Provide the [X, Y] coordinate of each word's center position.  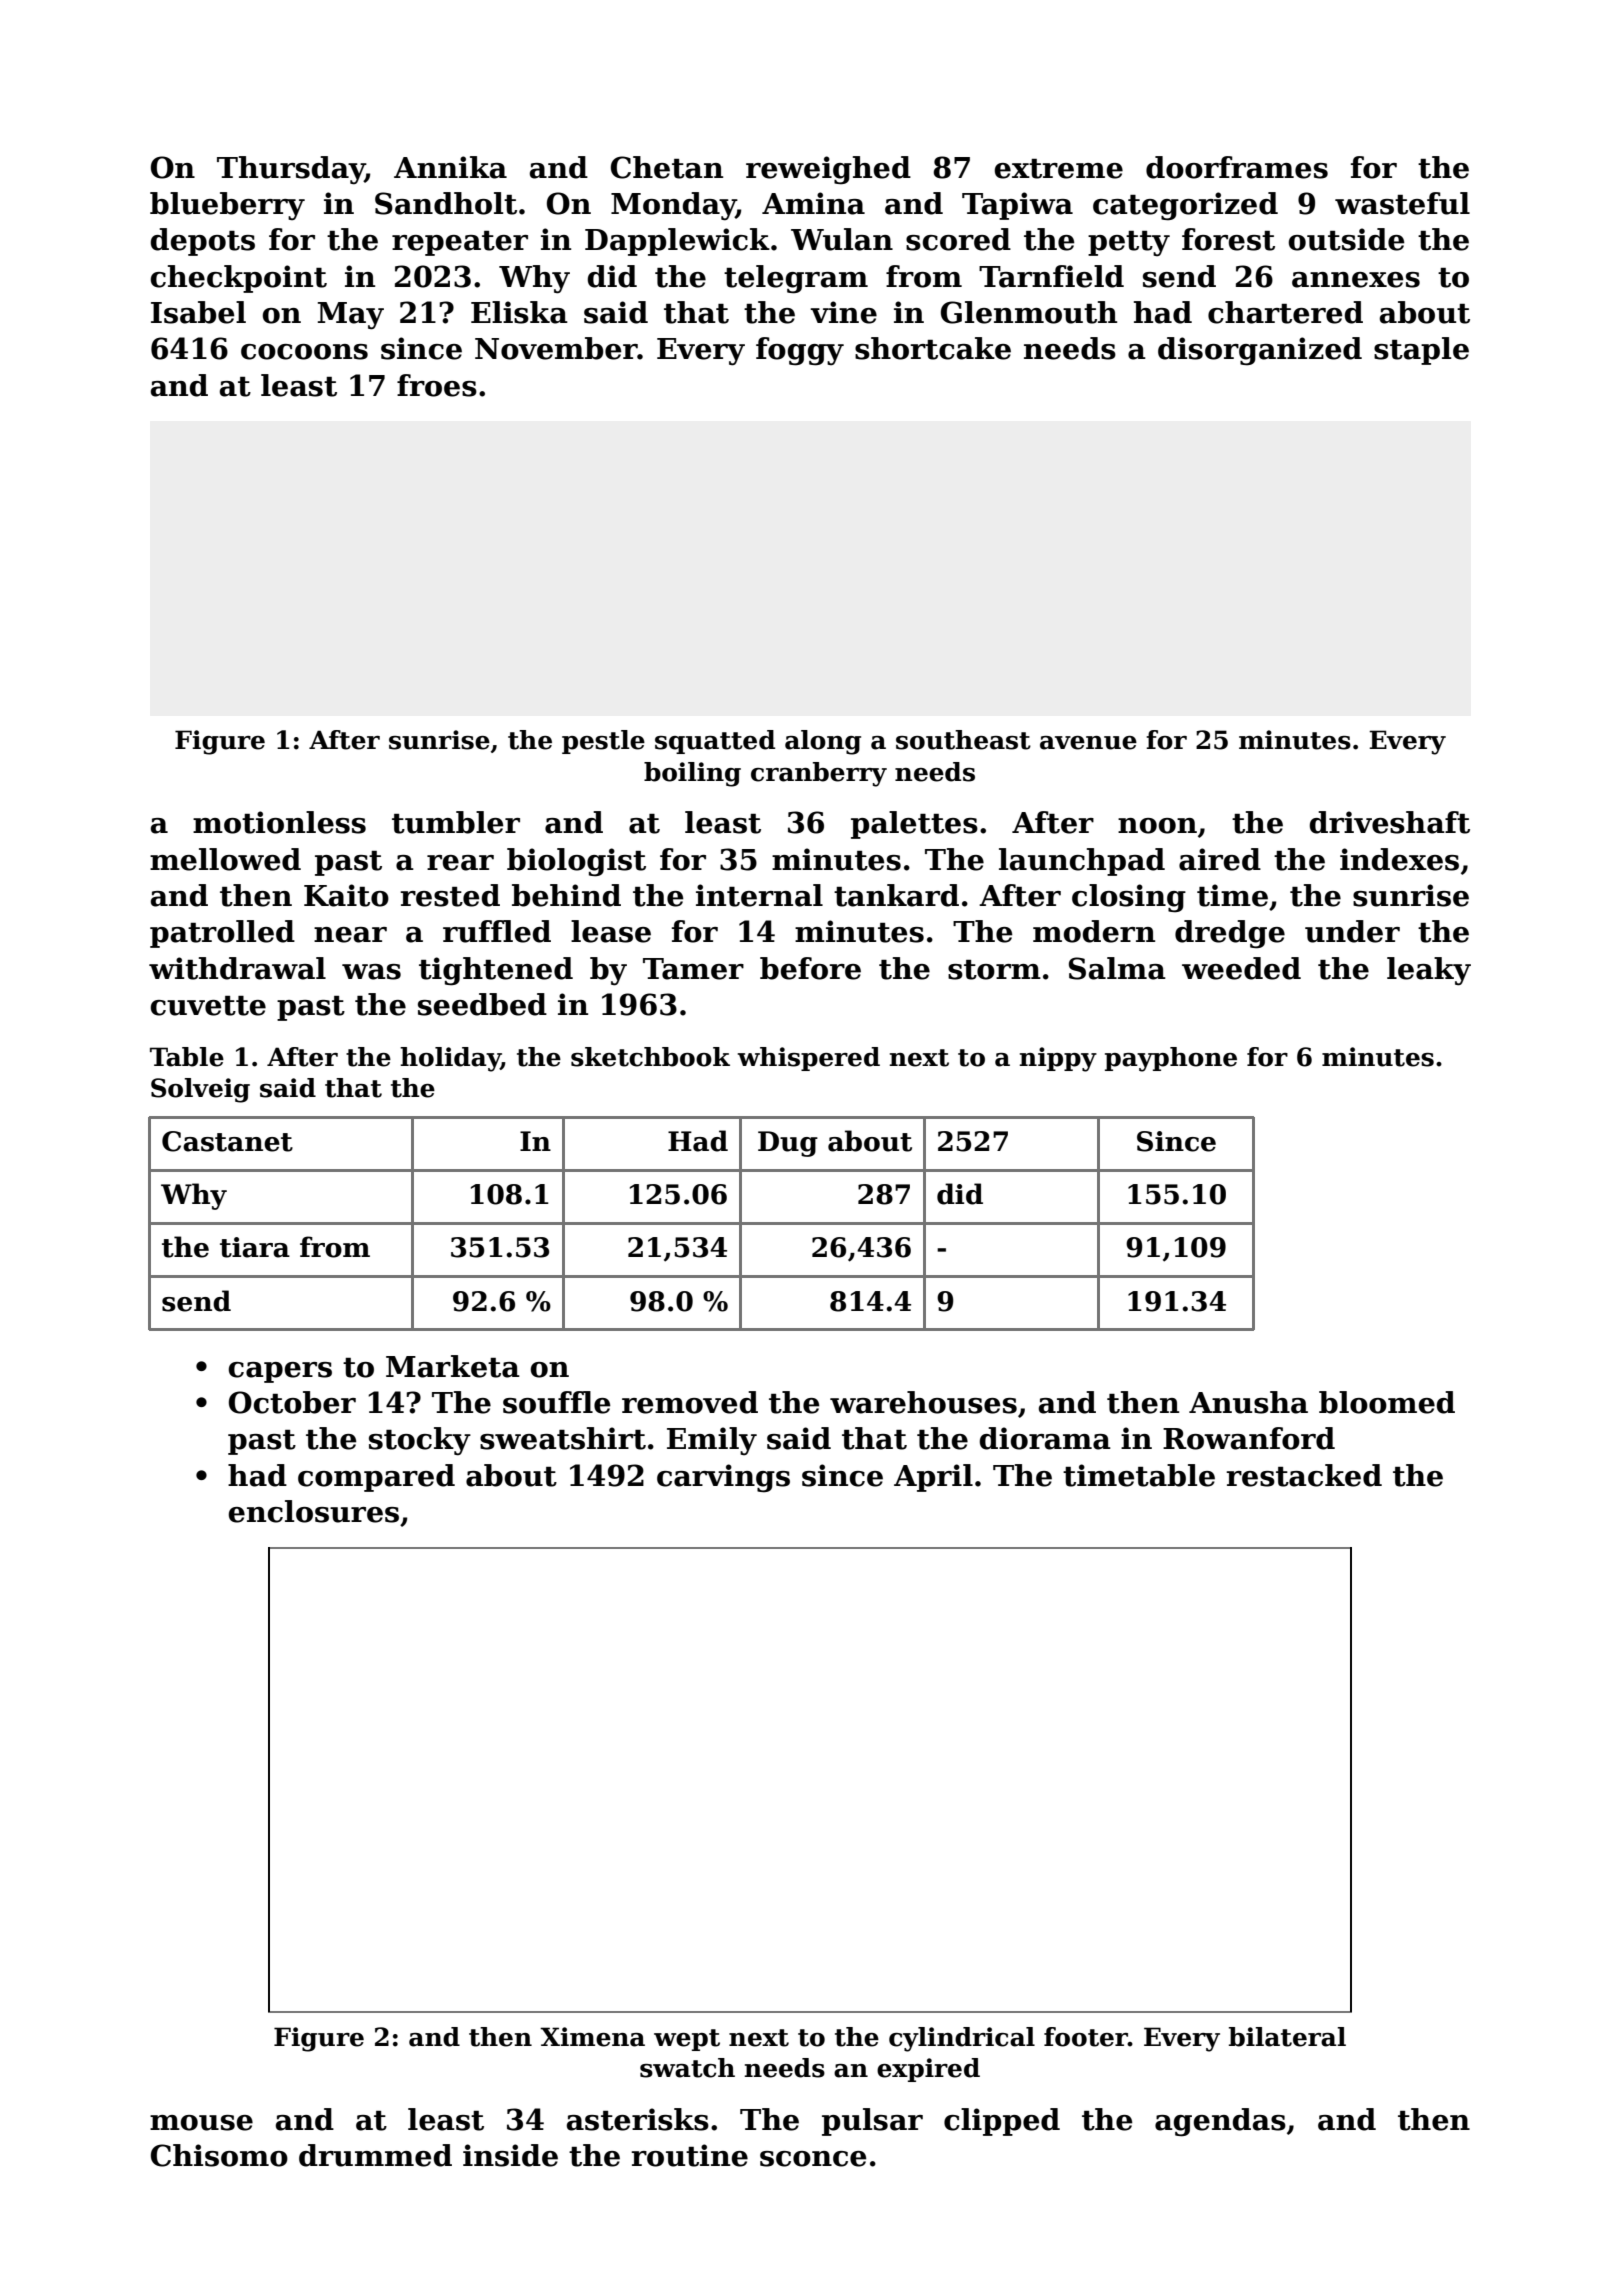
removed [690, 1402]
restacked [1304, 1475]
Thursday [291, 170]
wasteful [1402, 203]
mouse [201, 2123]
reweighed [828, 170]
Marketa [453, 1366]
